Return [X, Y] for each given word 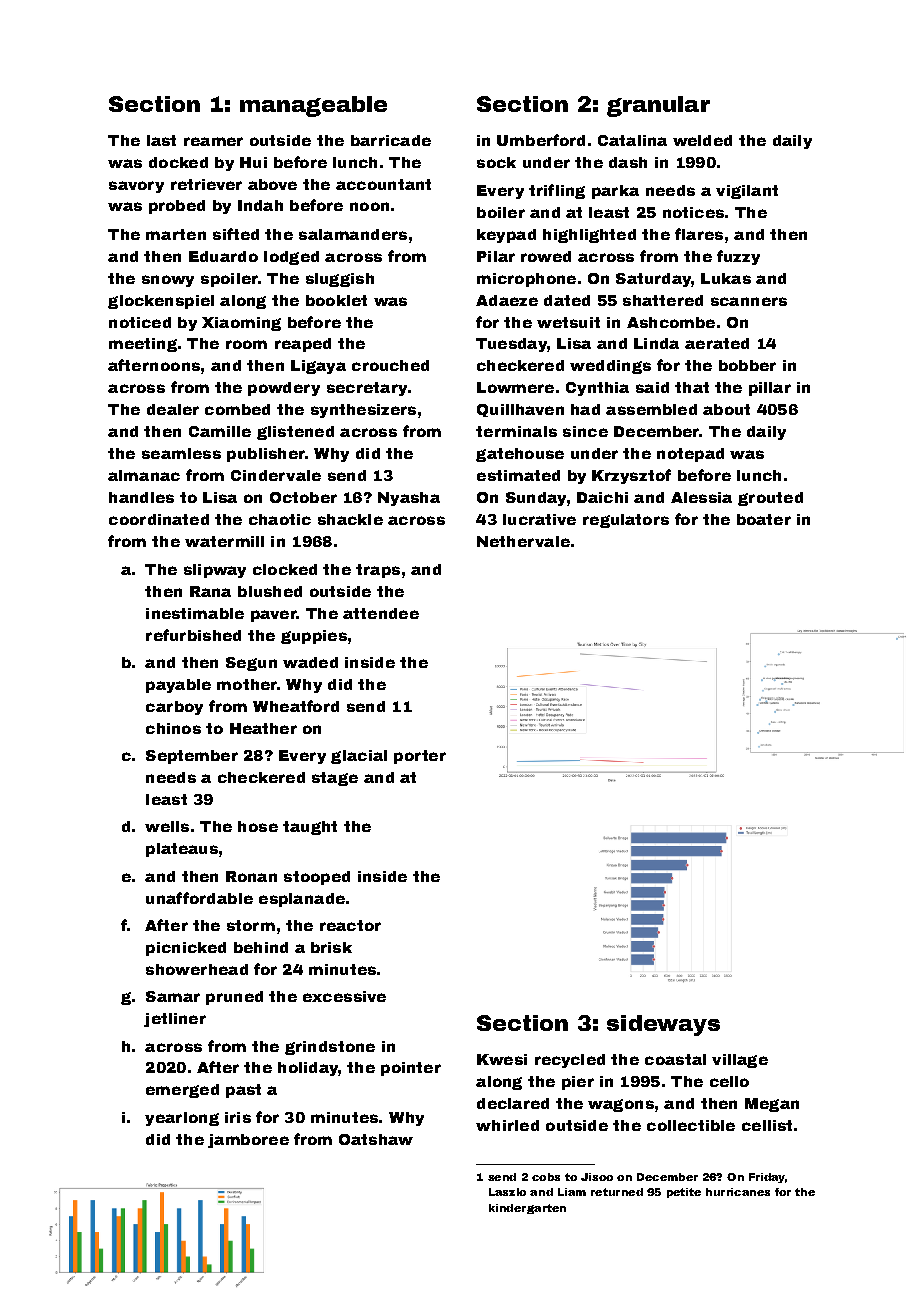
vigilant [747, 192]
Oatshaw [376, 1139]
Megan [772, 1105]
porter [420, 757]
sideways [663, 1025]
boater [764, 519]
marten [176, 234]
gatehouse [520, 455]
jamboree [248, 1141]
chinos [173, 728]
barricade [391, 140]
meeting [143, 345]
